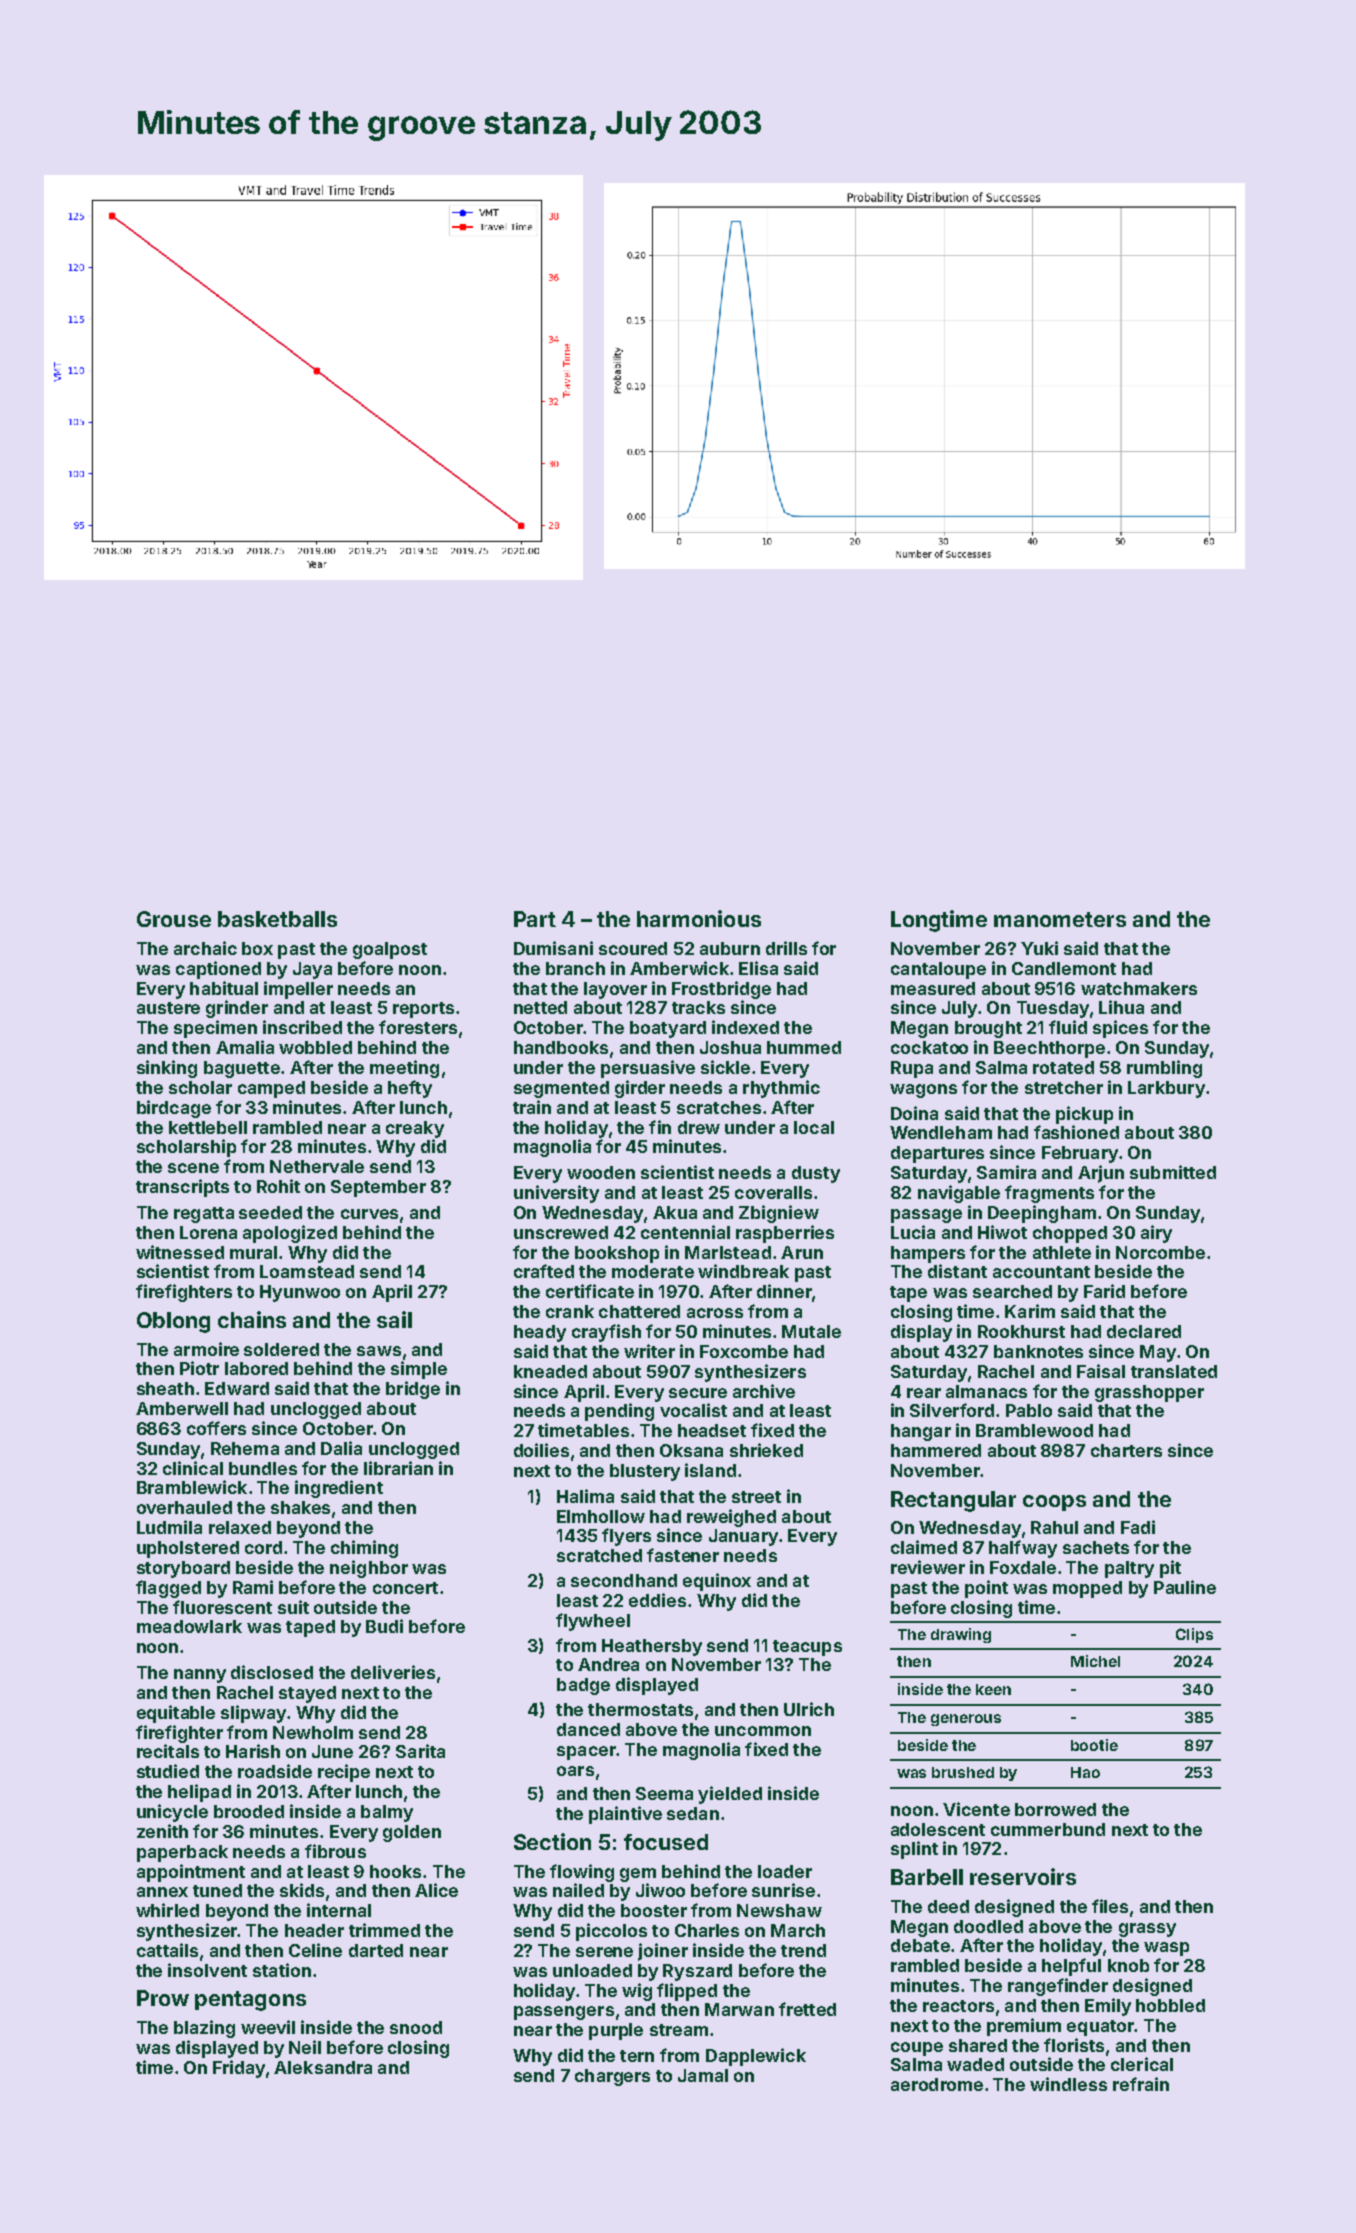  What do you see at coordinates (390, 950) in the document?
I see `goalpost` at bounding box center [390, 950].
